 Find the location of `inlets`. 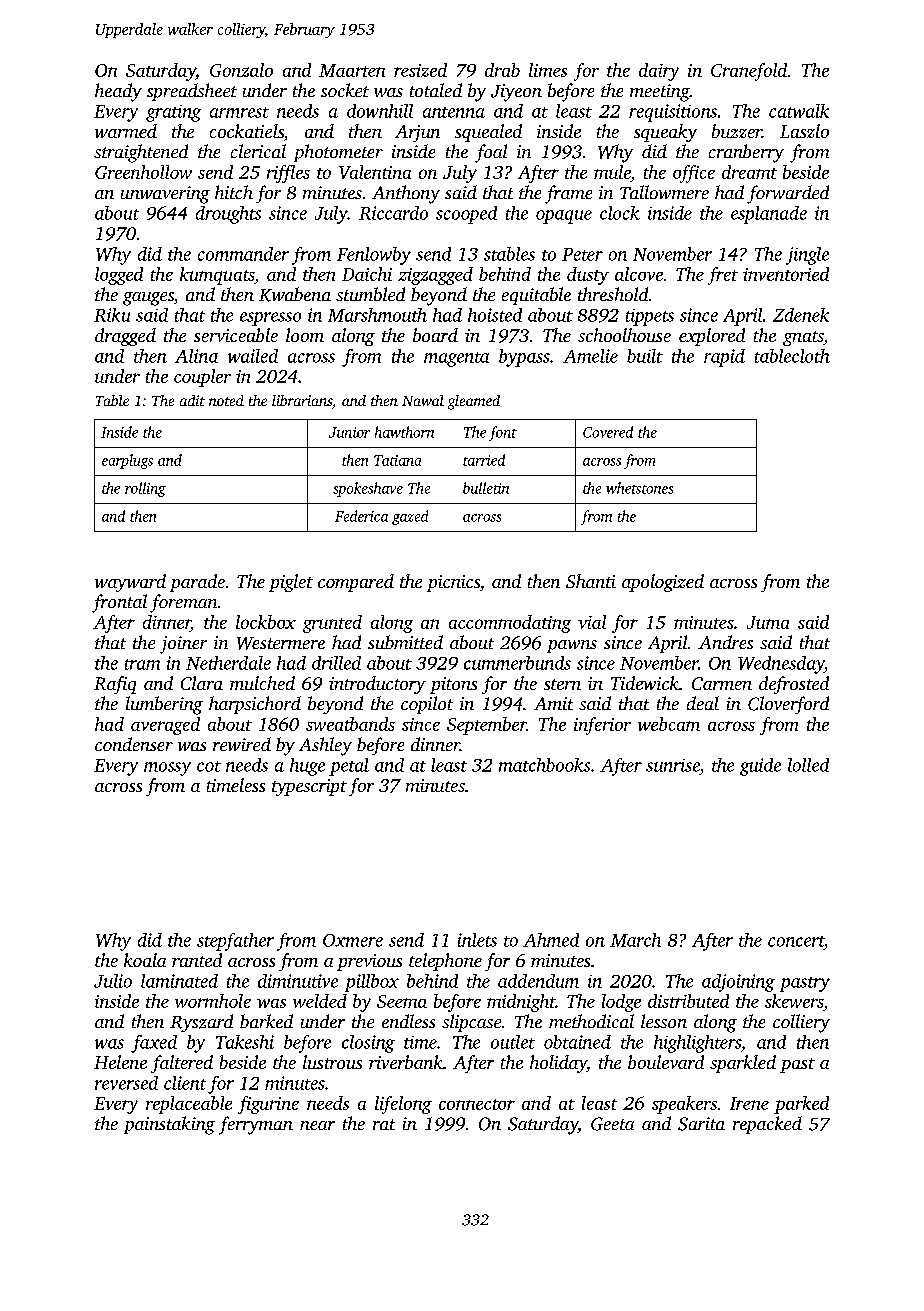

inlets is located at coordinates (477, 940).
